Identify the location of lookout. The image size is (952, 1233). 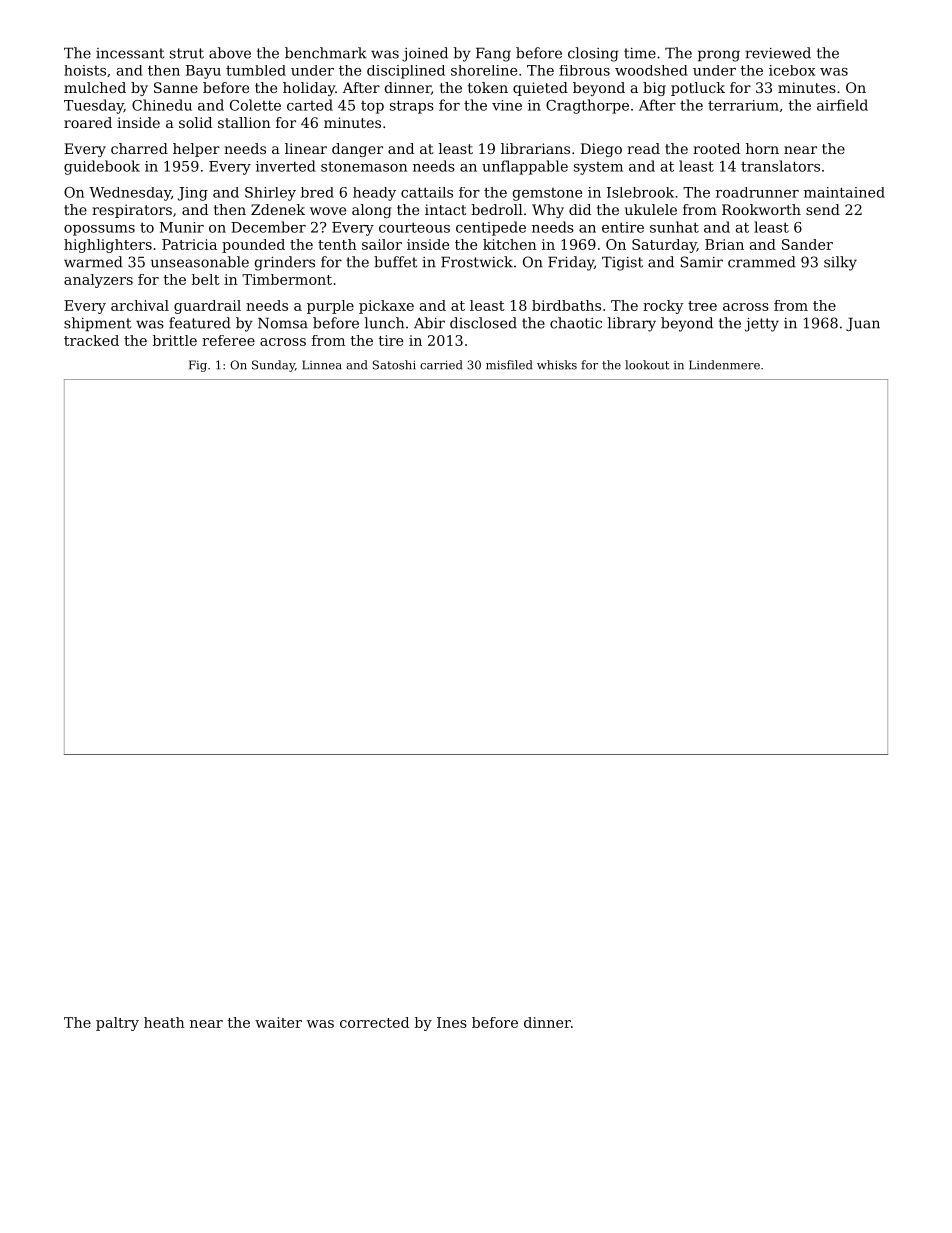
(647, 365).
